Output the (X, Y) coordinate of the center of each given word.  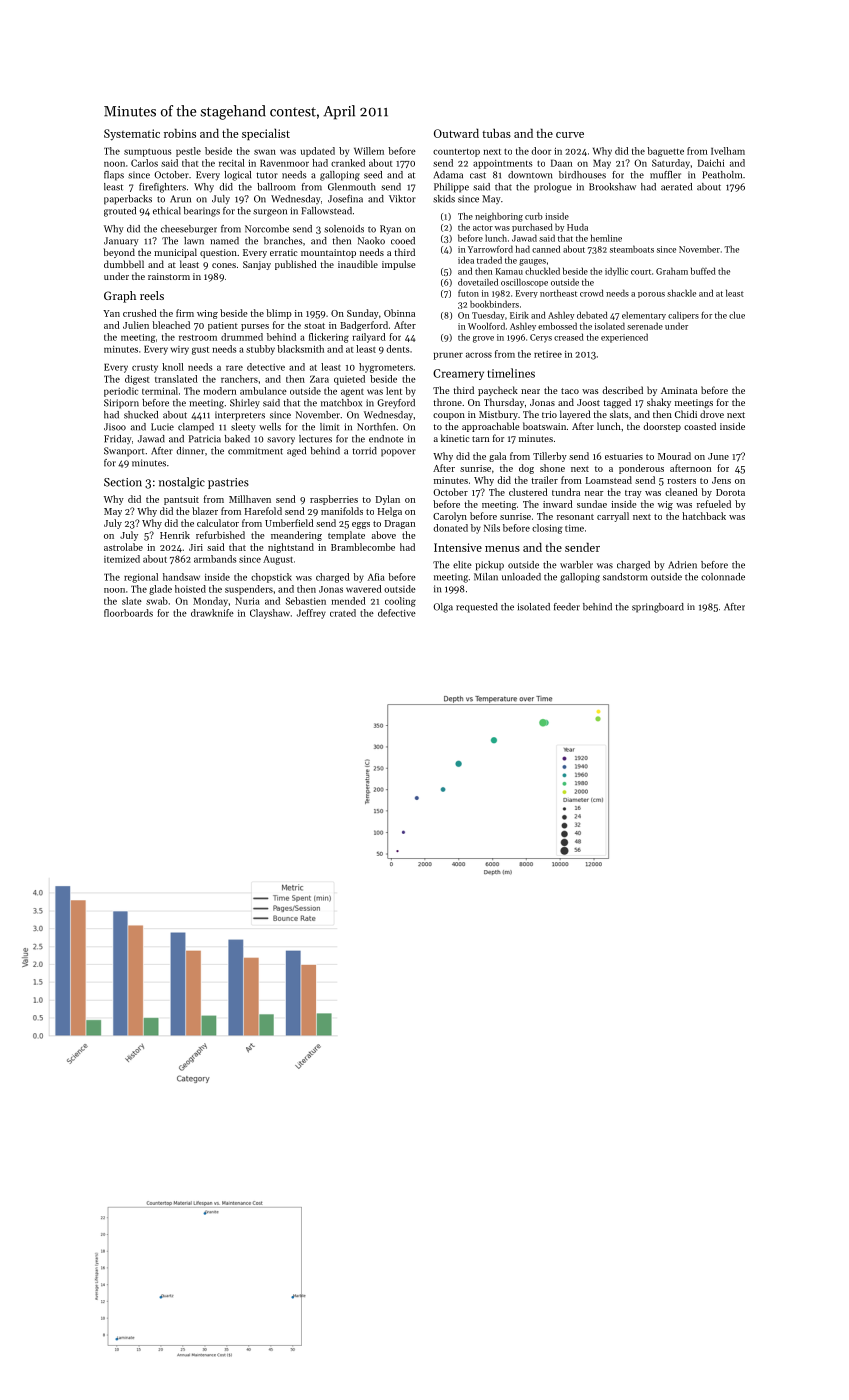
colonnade (723, 577)
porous (651, 295)
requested (477, 608)
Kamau (509, 271)
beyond (119, 253)
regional (141, 578)
